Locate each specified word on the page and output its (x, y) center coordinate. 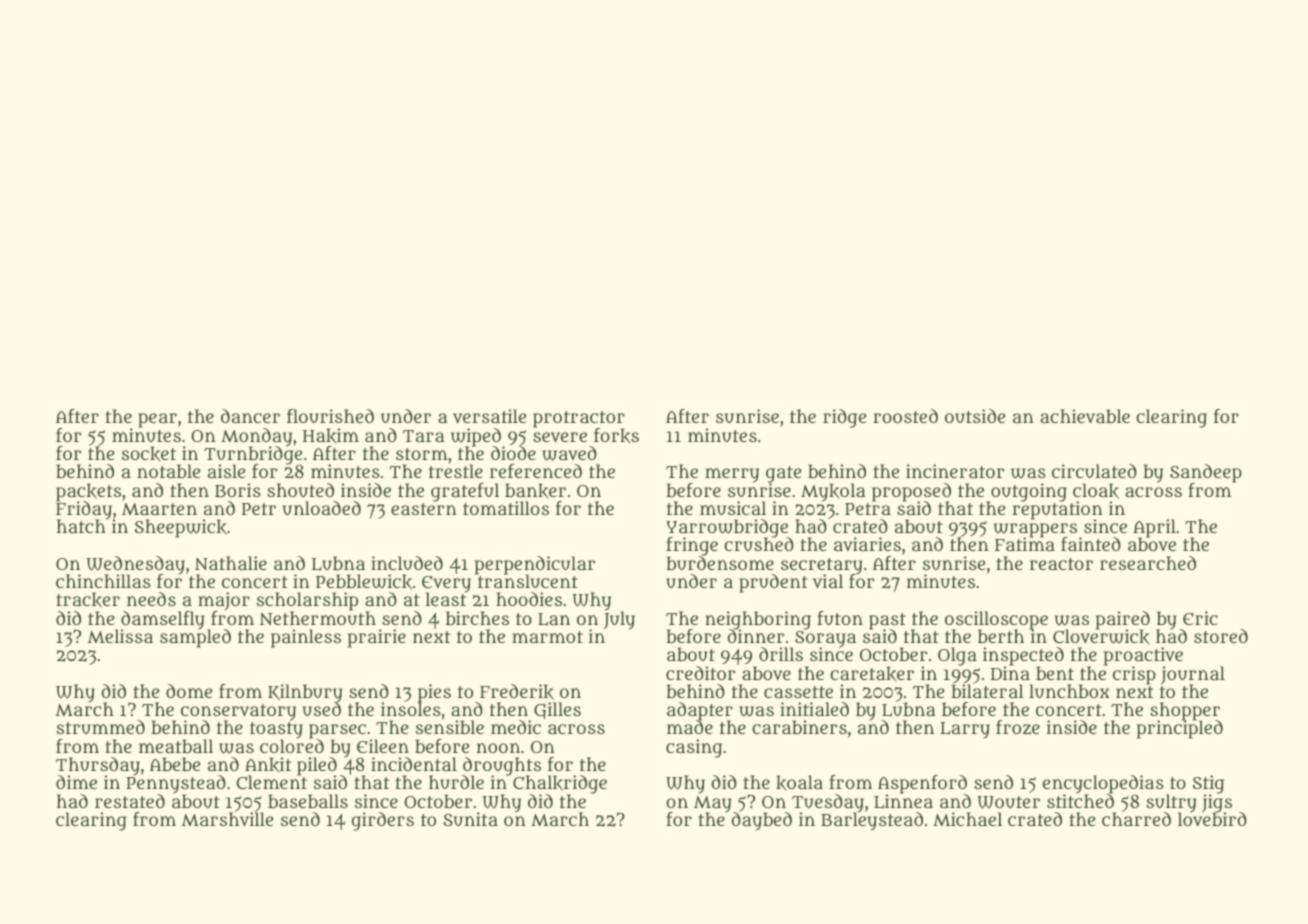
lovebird (1212, 819)
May (714, 804)
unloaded (322, 508)
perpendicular (535, 565)
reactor (1061, 564)
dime (76, 782)
